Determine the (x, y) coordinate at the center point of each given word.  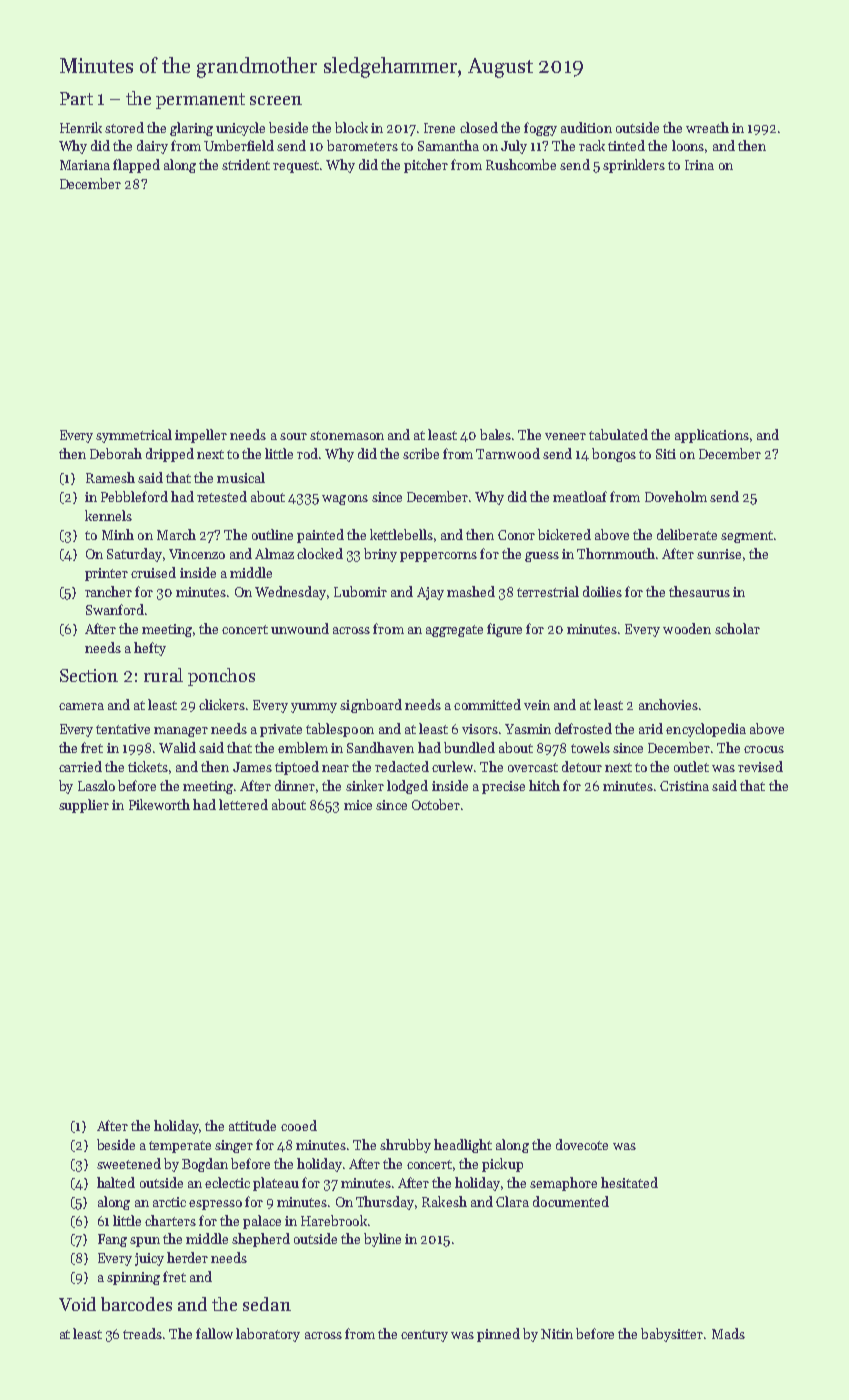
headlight (463, 1146)
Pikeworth (159, 804)
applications (712, 436)
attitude (252, 1125)
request (296, 167)
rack (592, 145)
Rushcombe (521, 164)
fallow (214, 1333)
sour (293, 436)
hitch (544, 785)
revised (760, 766)
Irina (699, 165)
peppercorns (438, 557)
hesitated (629, 1182)
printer (106, 574)
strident (246, 164)
